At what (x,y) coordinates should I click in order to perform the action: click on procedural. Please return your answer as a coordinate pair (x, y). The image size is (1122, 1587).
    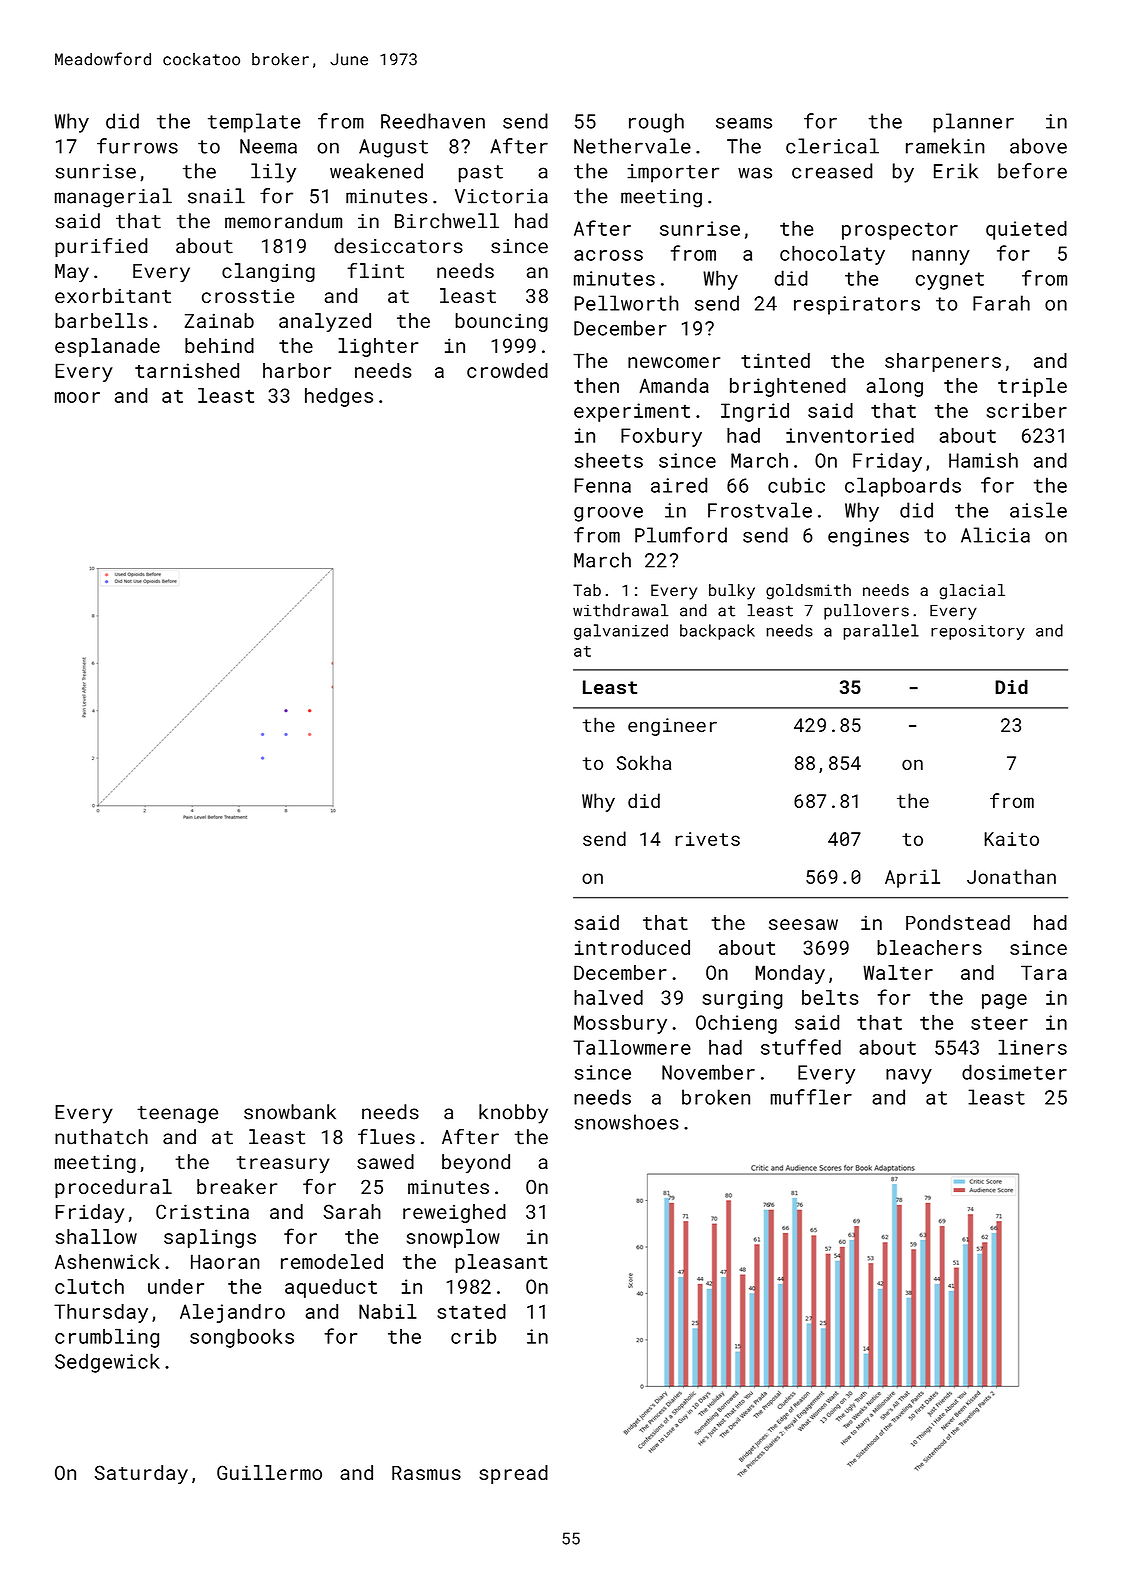
    Looking at the image, I should click on (113, 1188).
